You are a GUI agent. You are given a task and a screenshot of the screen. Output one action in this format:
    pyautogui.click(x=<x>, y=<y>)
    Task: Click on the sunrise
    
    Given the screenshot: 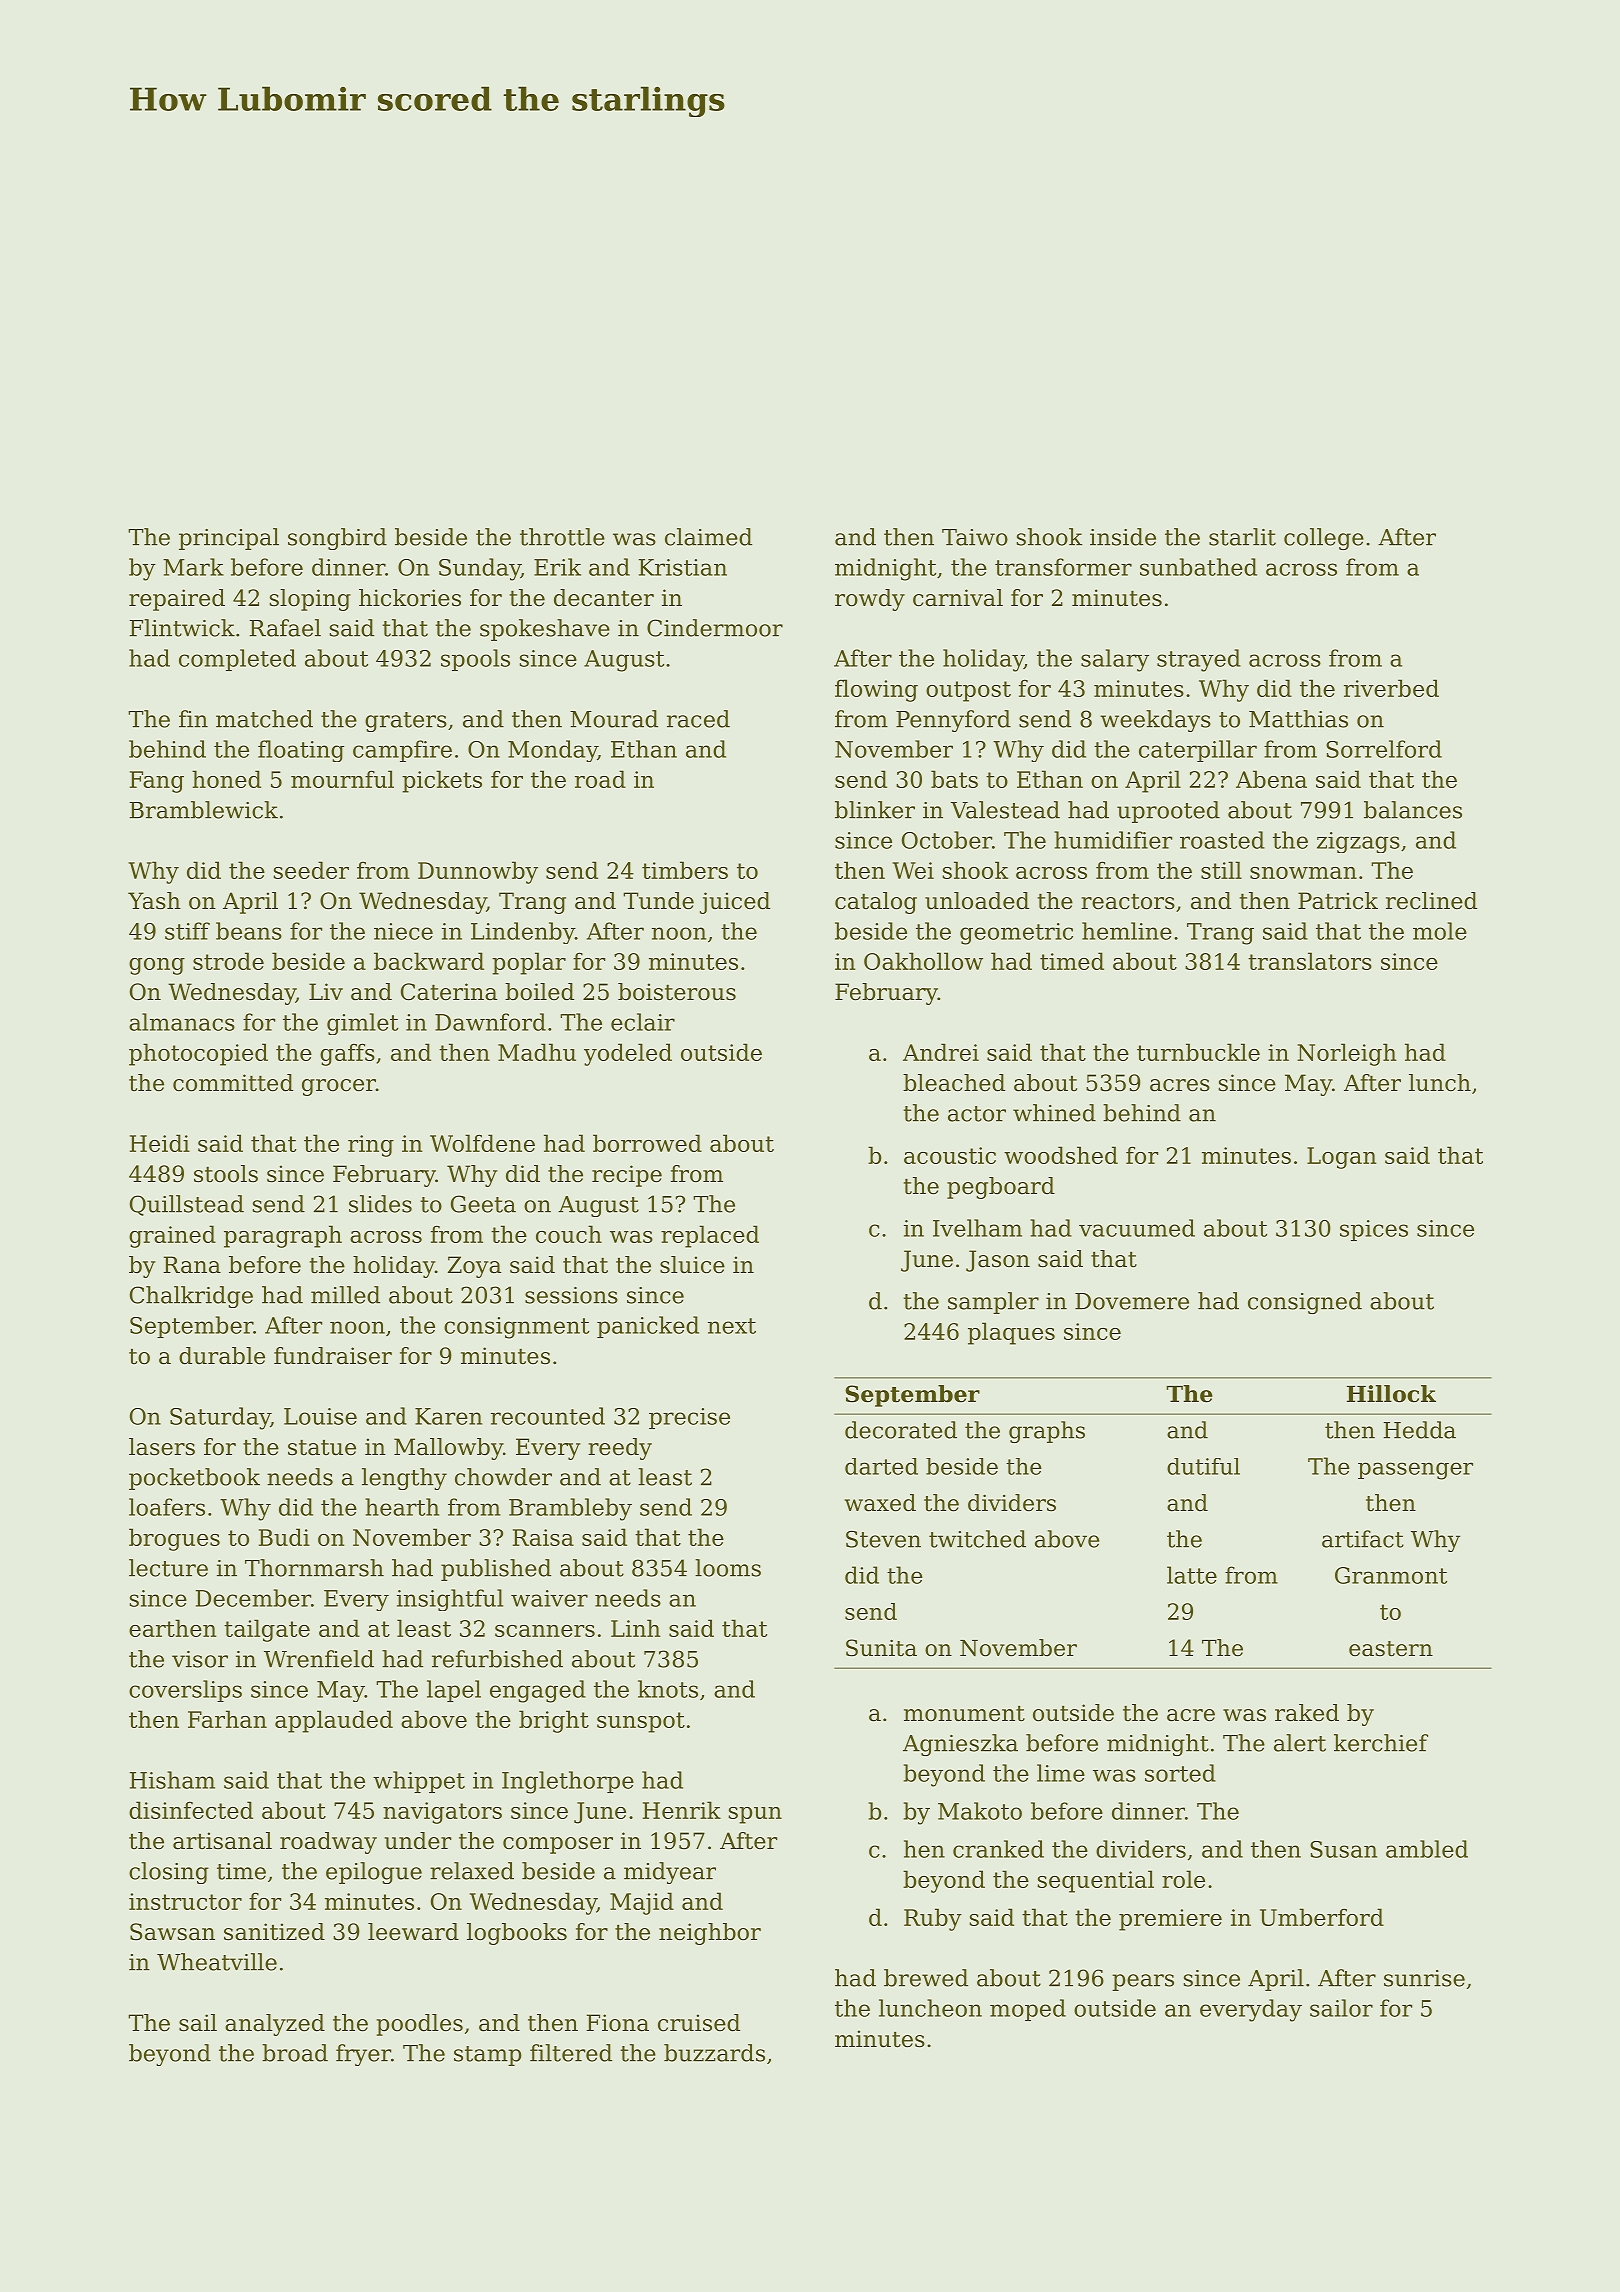 What is the action you would take?
    pyautogui.click(x=1424, y=1978)
